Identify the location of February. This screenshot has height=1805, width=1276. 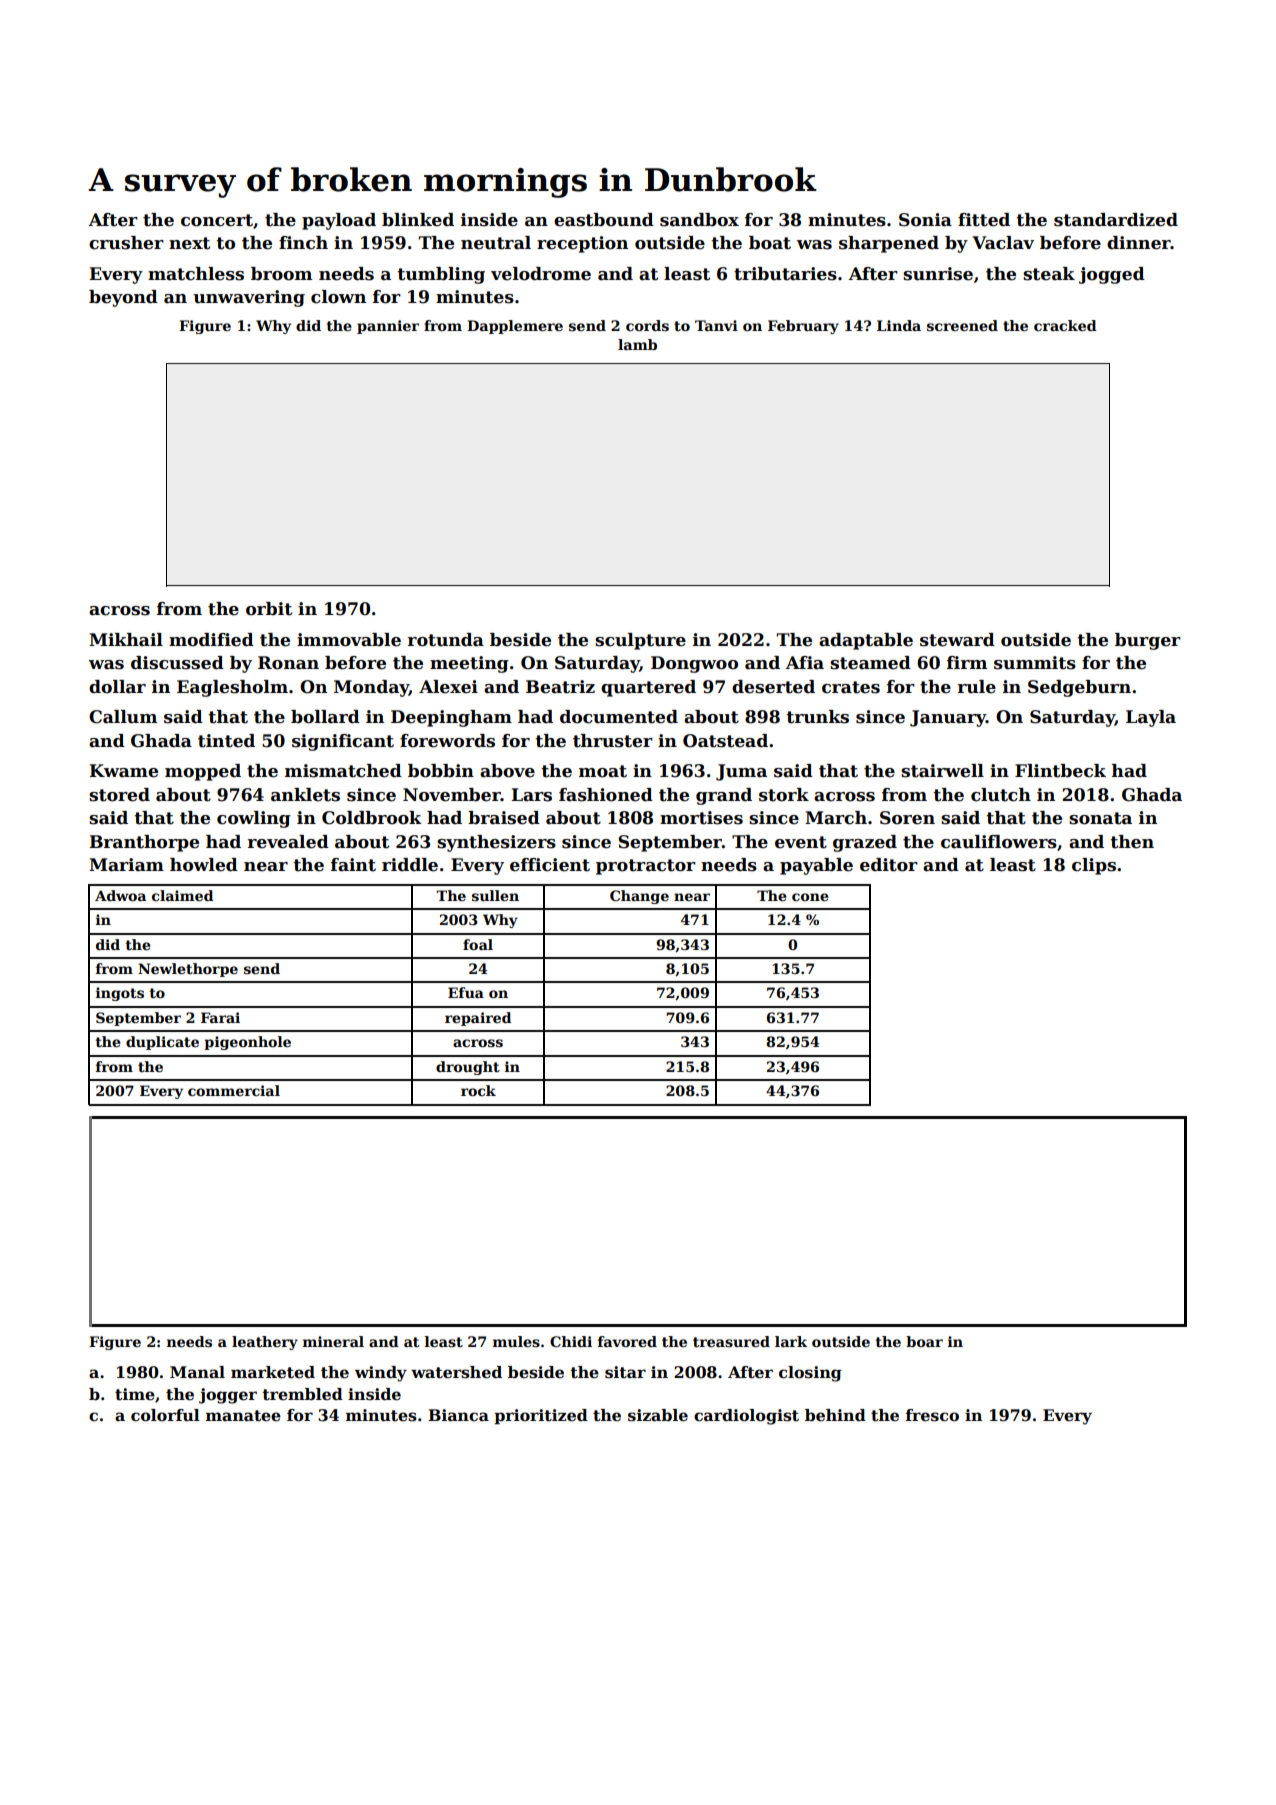
(803, 327).
